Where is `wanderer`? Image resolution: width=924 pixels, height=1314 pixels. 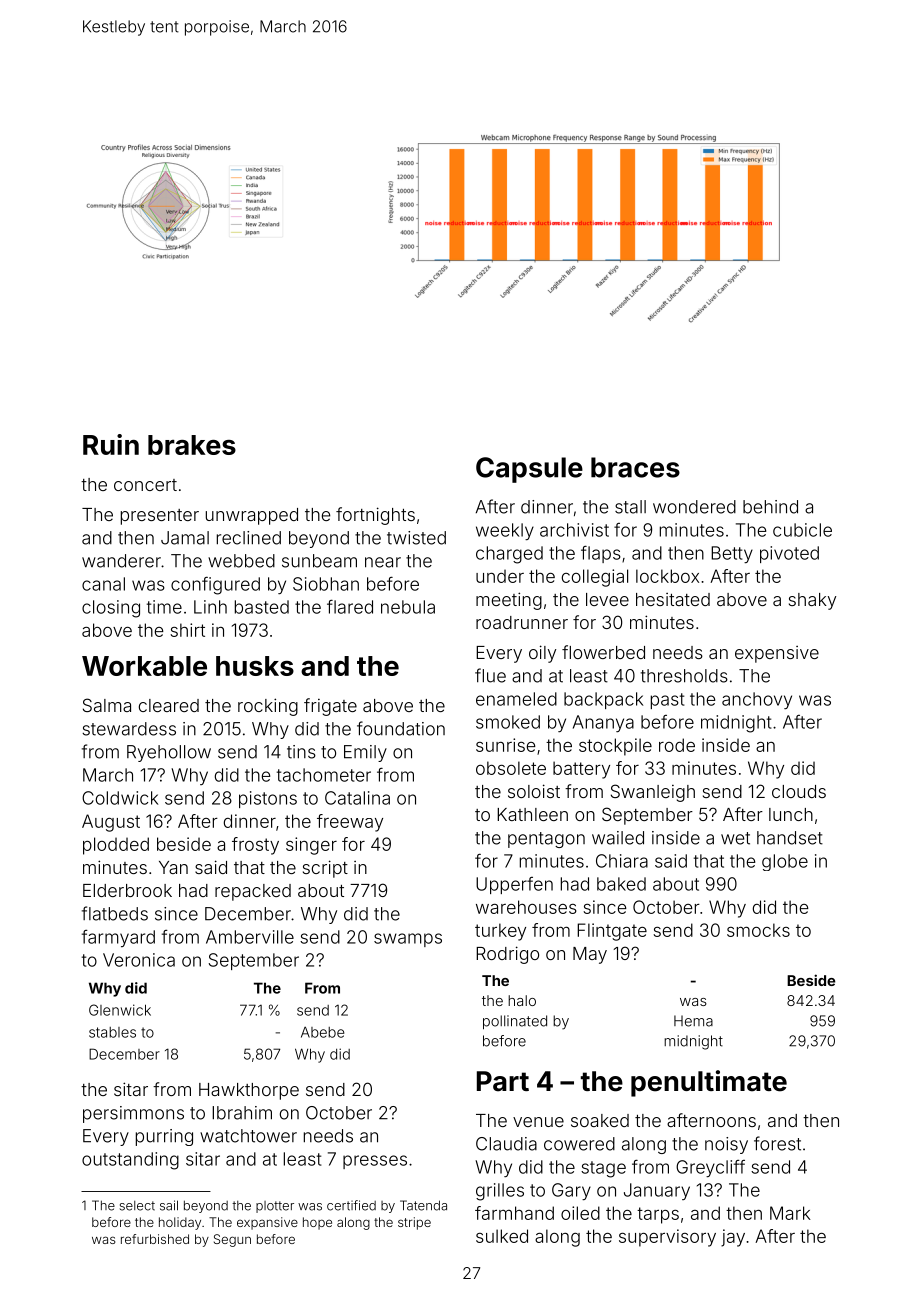 wanderer is located at coordinates (121, 561).
